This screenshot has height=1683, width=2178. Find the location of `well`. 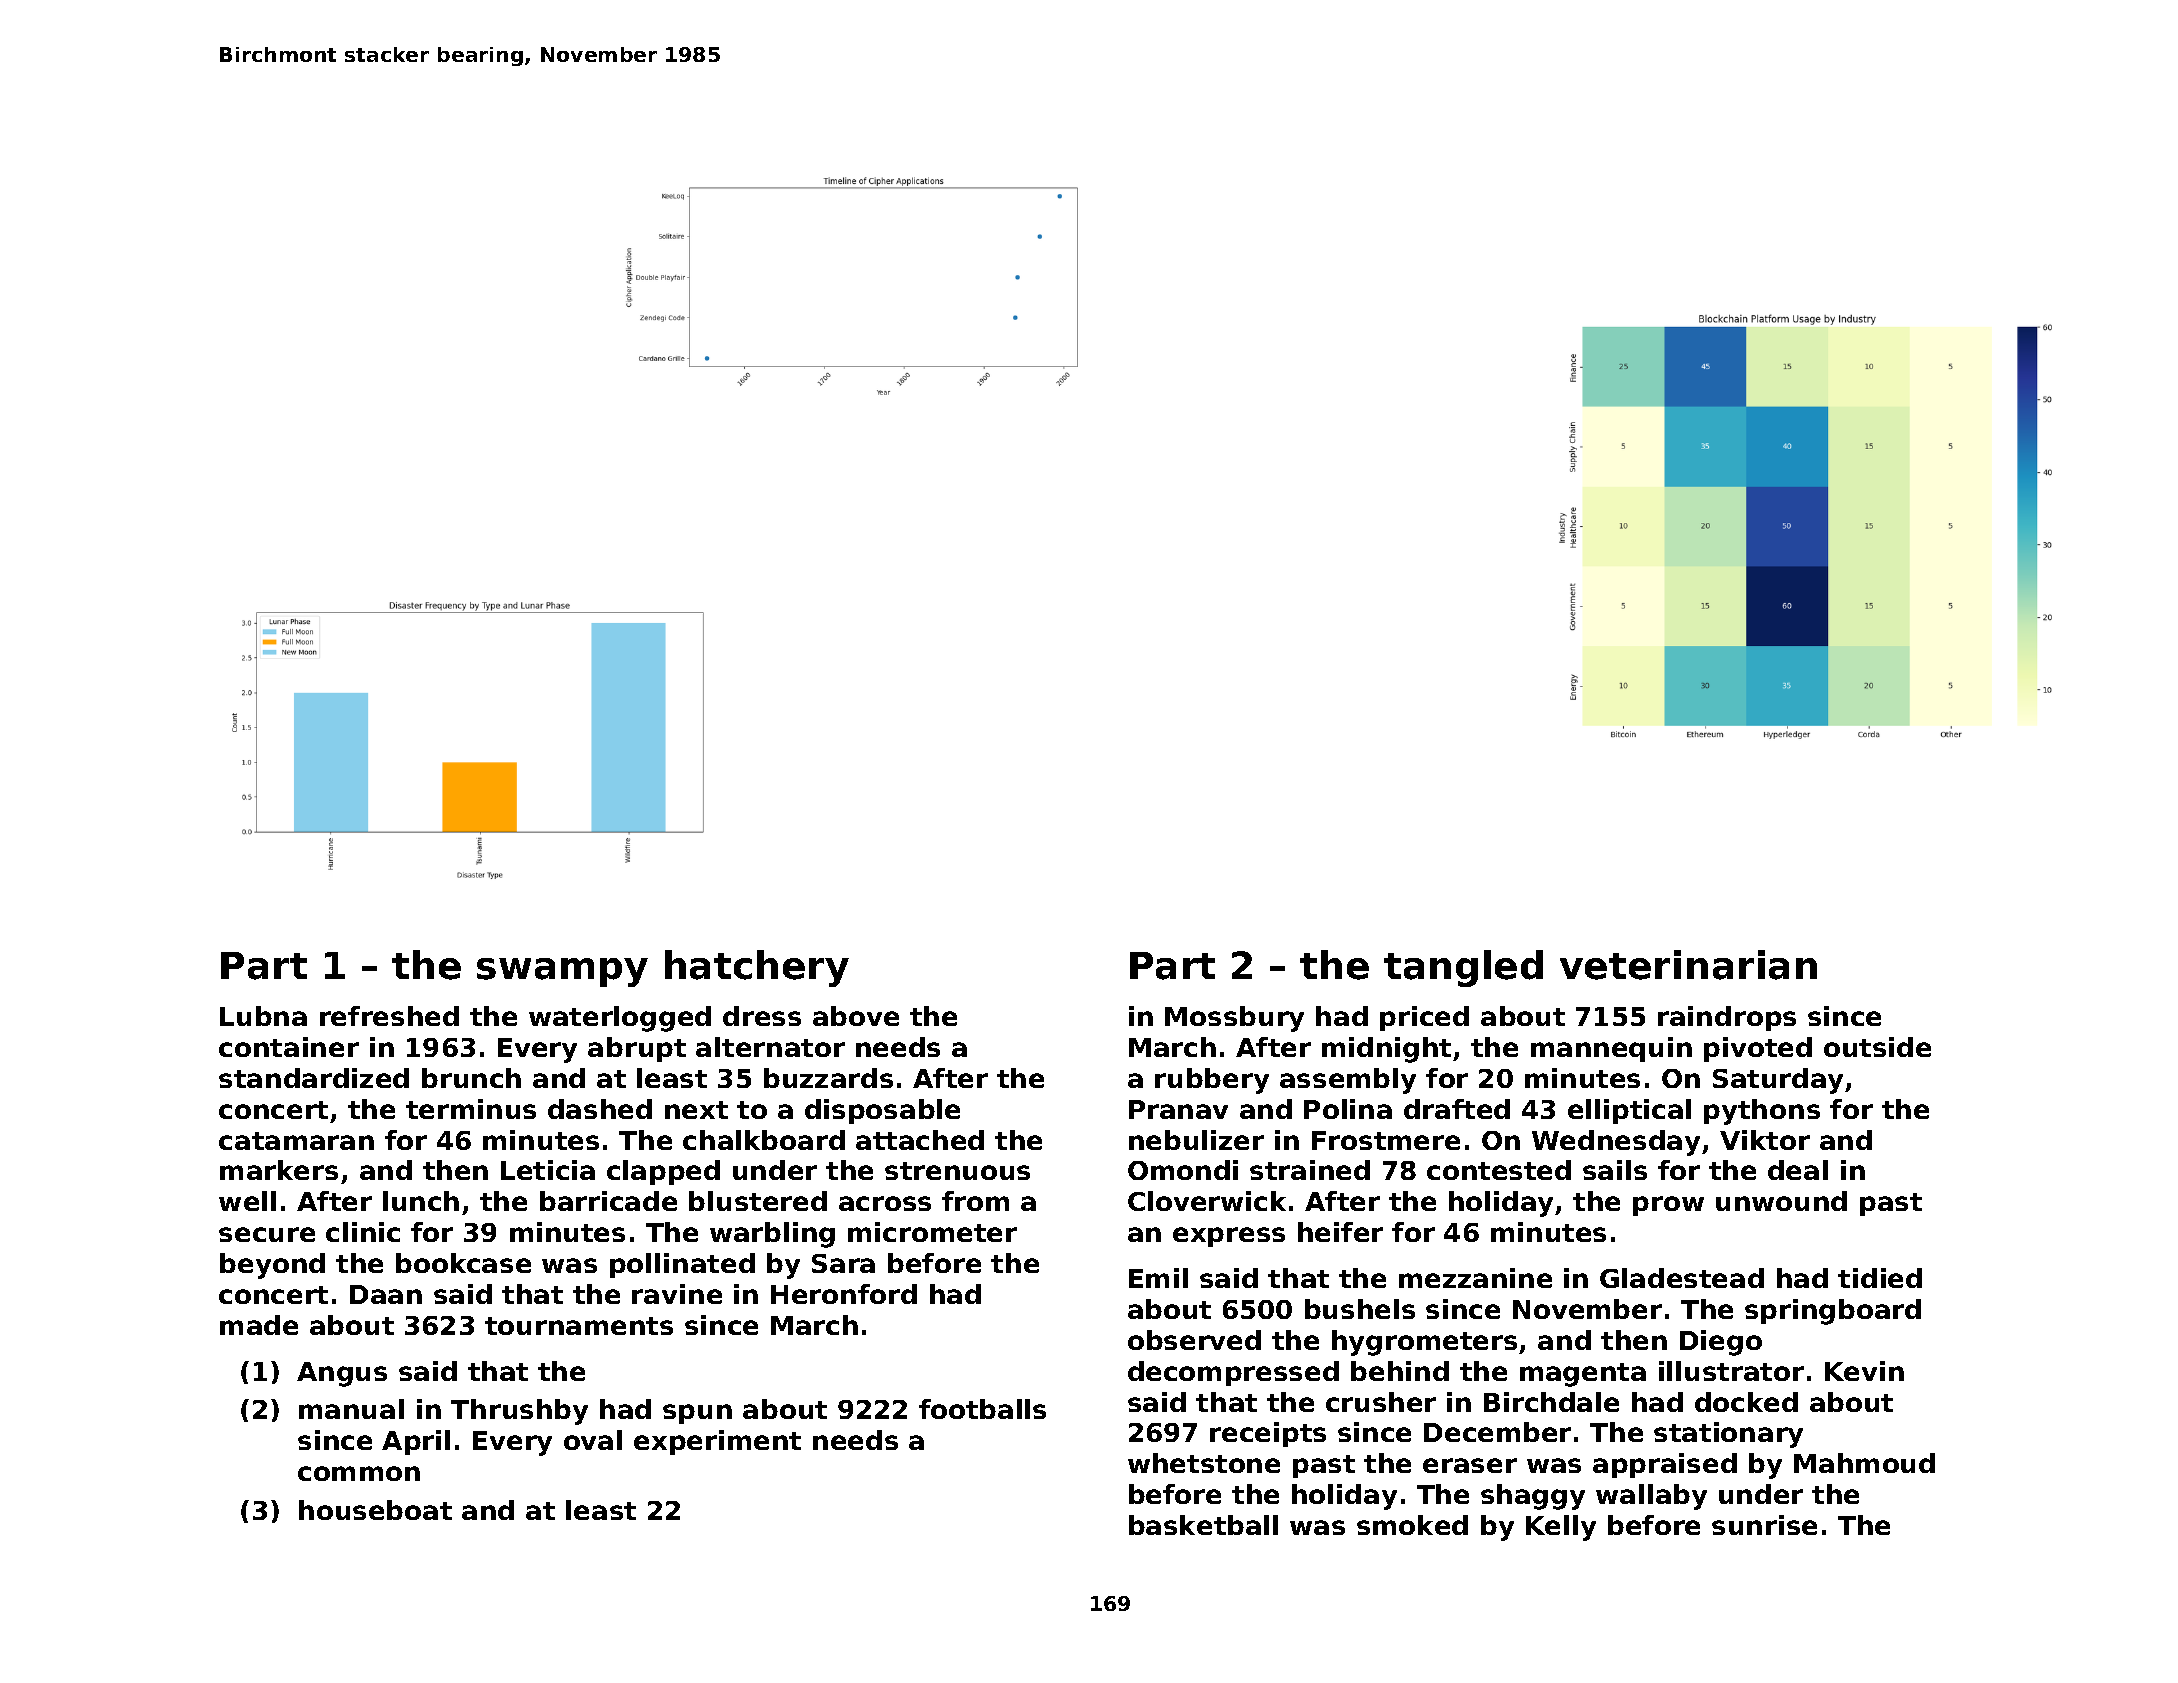

well is located at coordinates (247, 1201).
